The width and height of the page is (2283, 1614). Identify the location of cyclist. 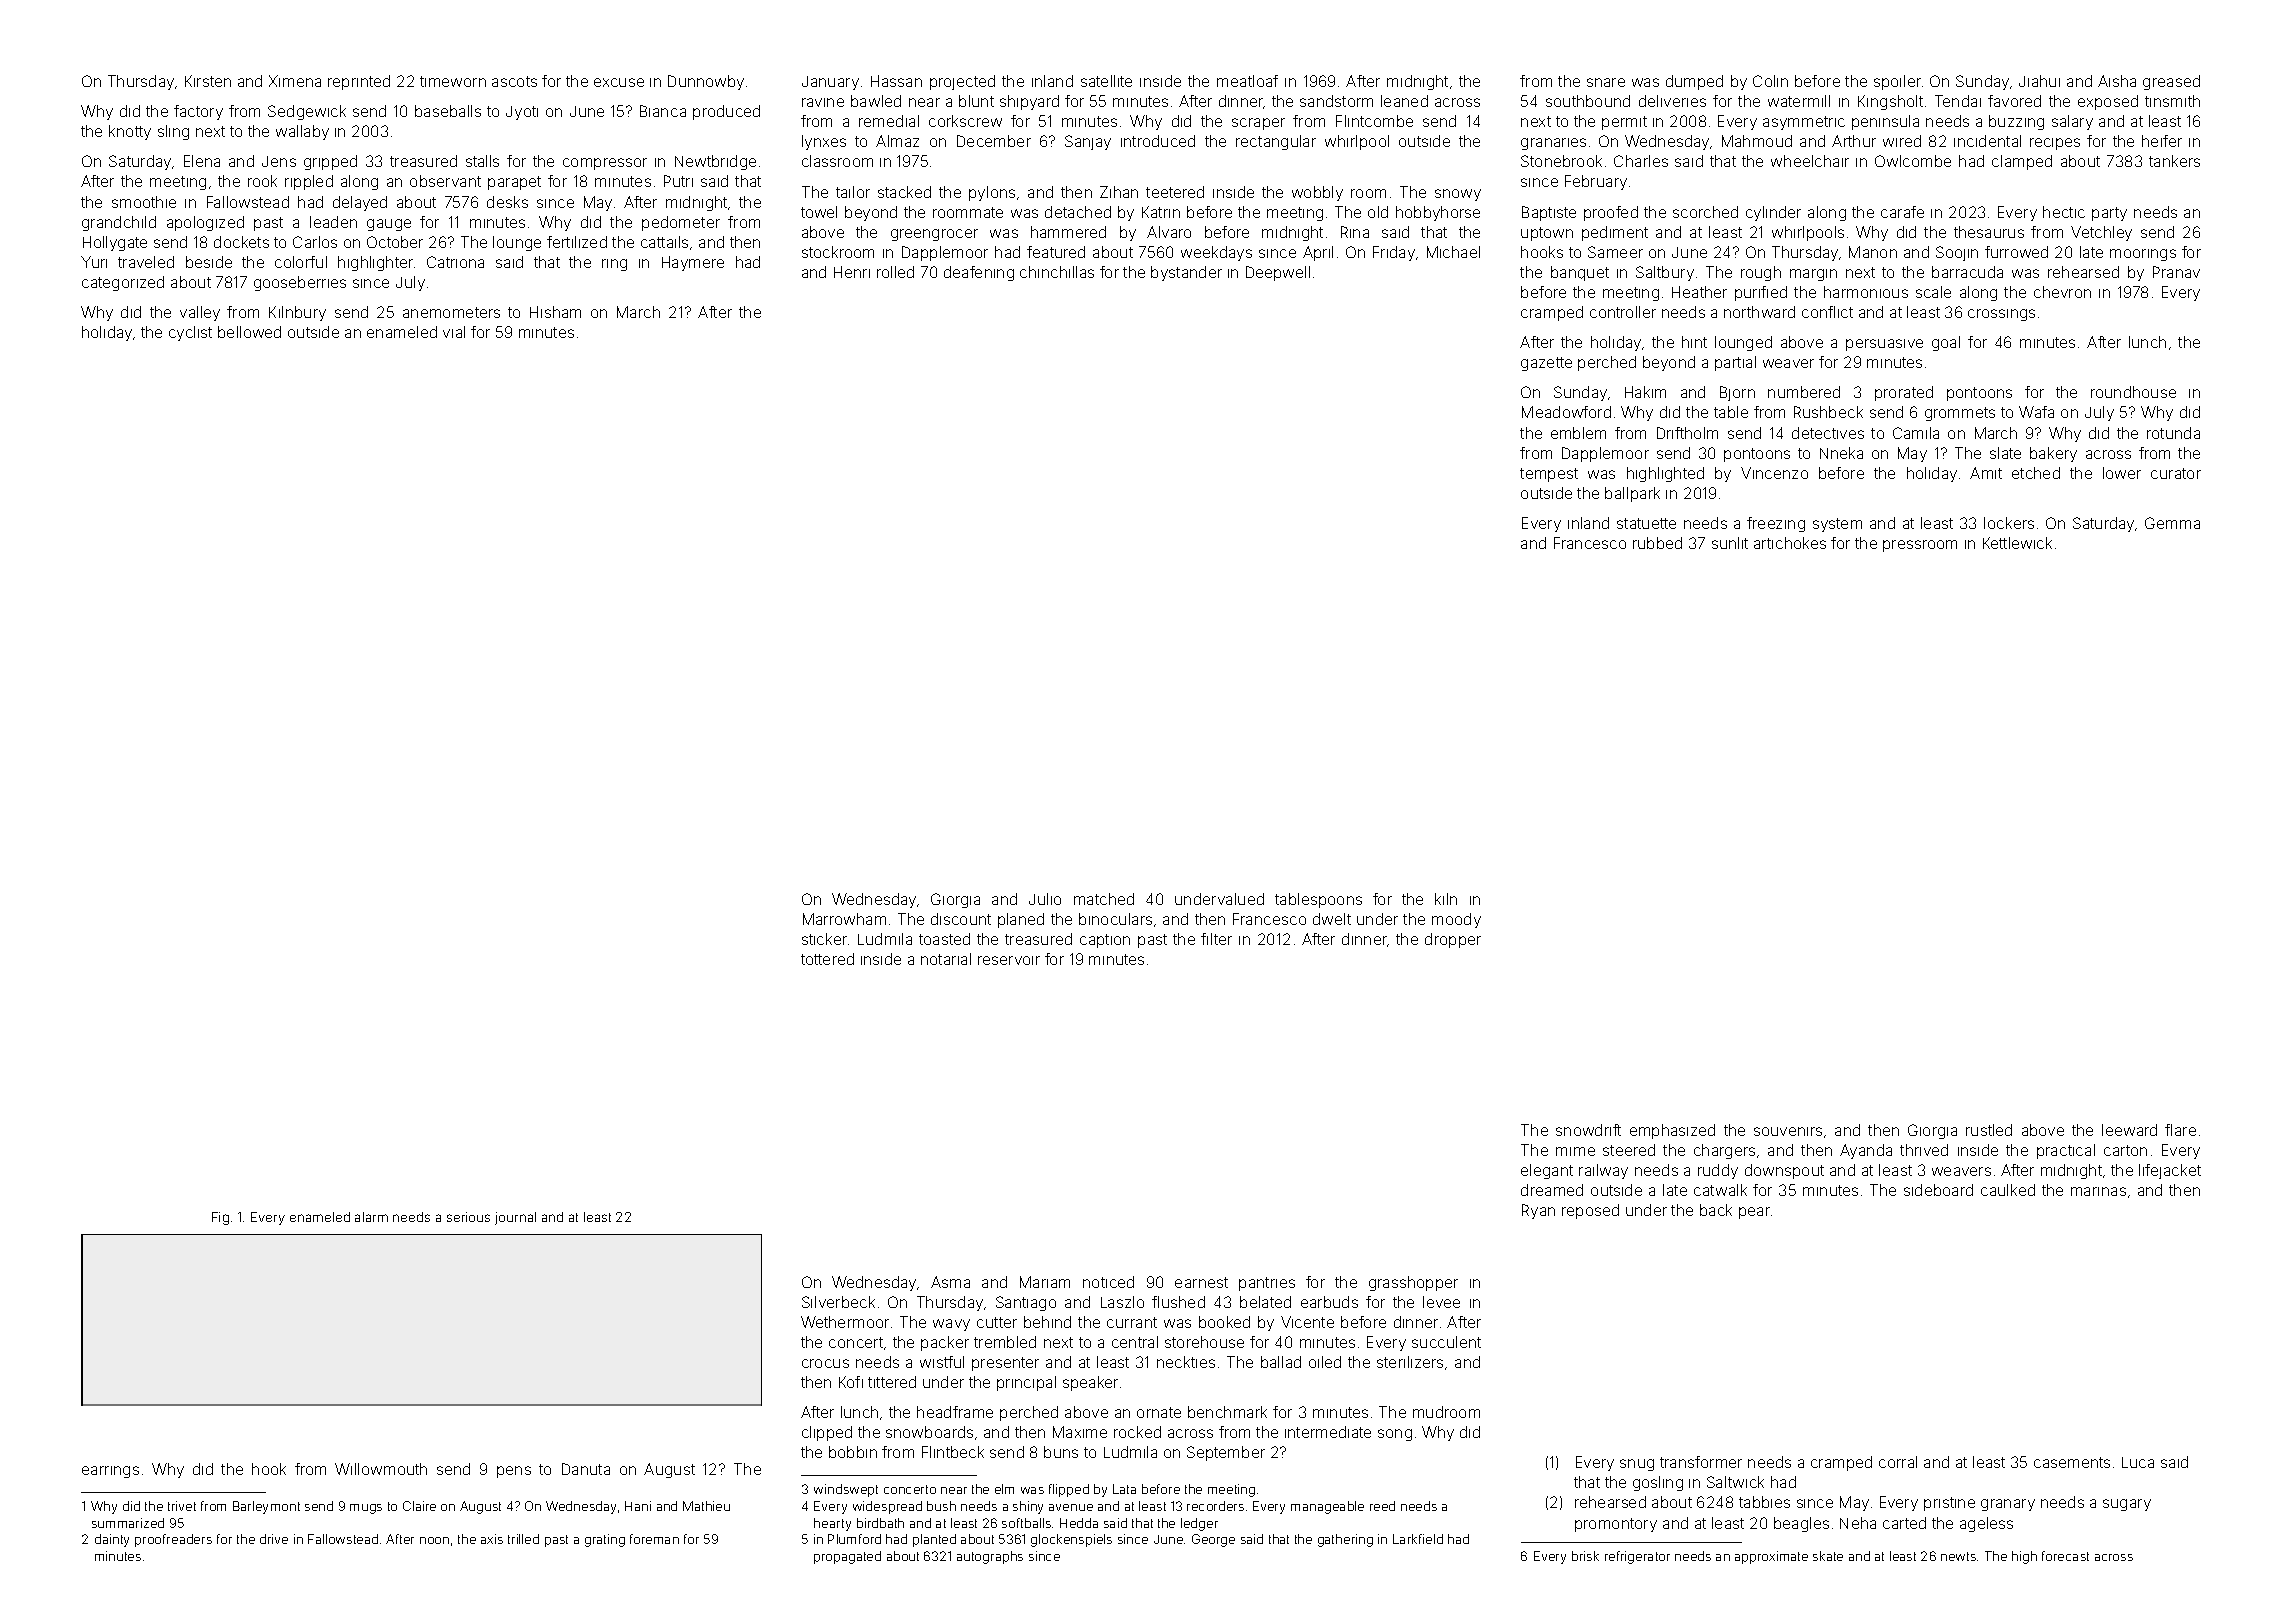
(190, 333).
